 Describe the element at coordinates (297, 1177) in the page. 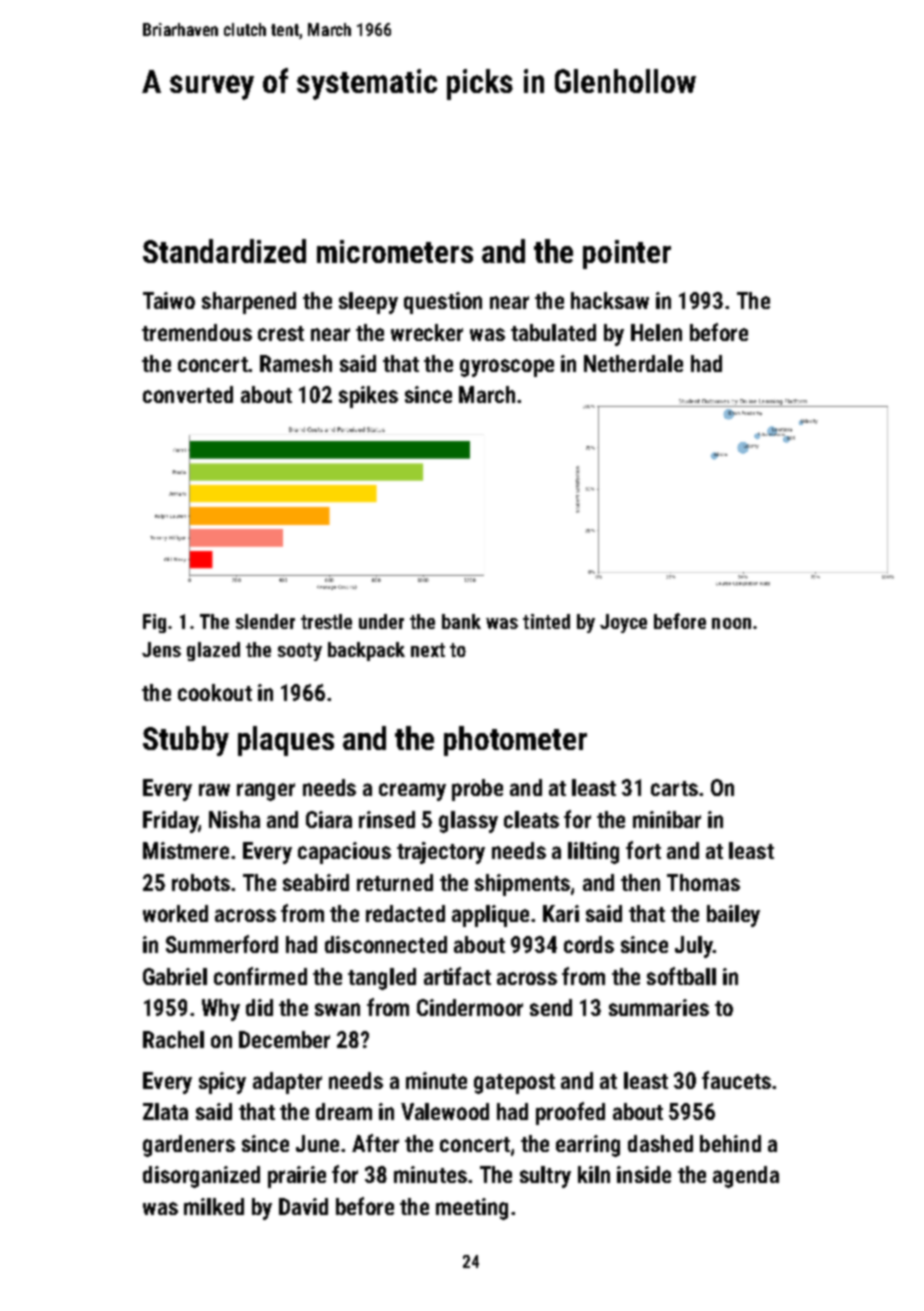

I see `prairie` at that location.
